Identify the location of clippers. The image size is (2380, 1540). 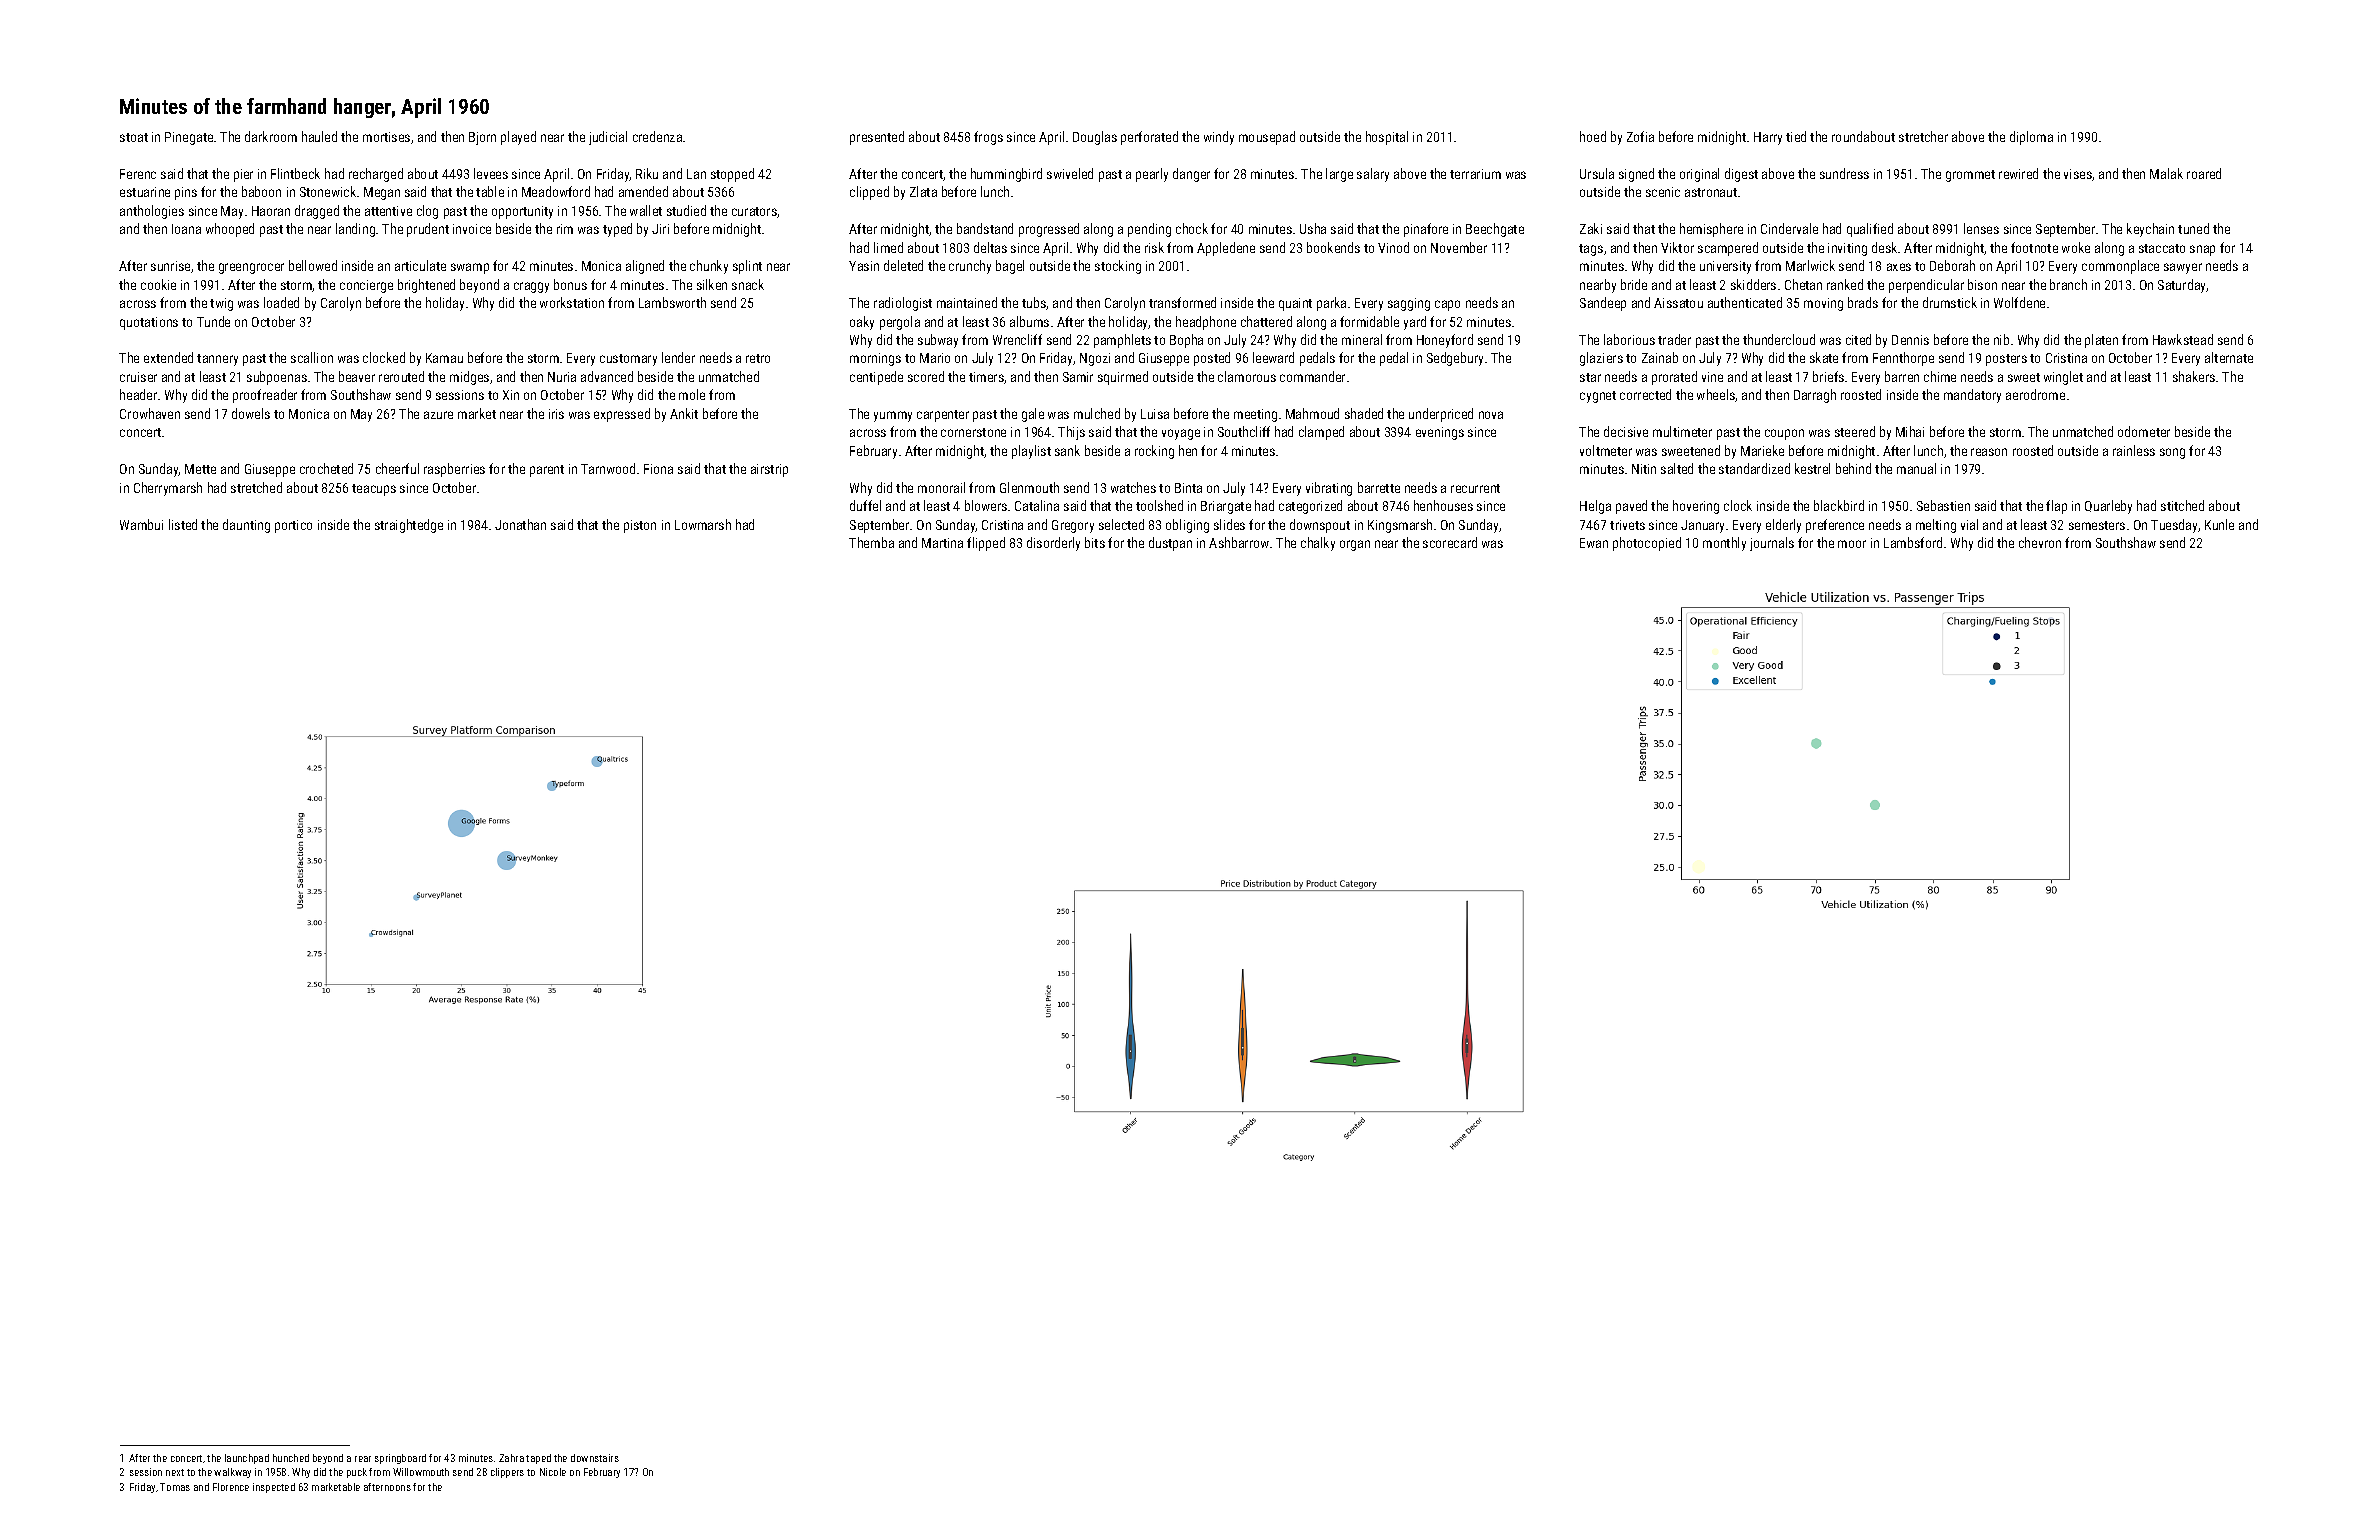
(507, 1473).
